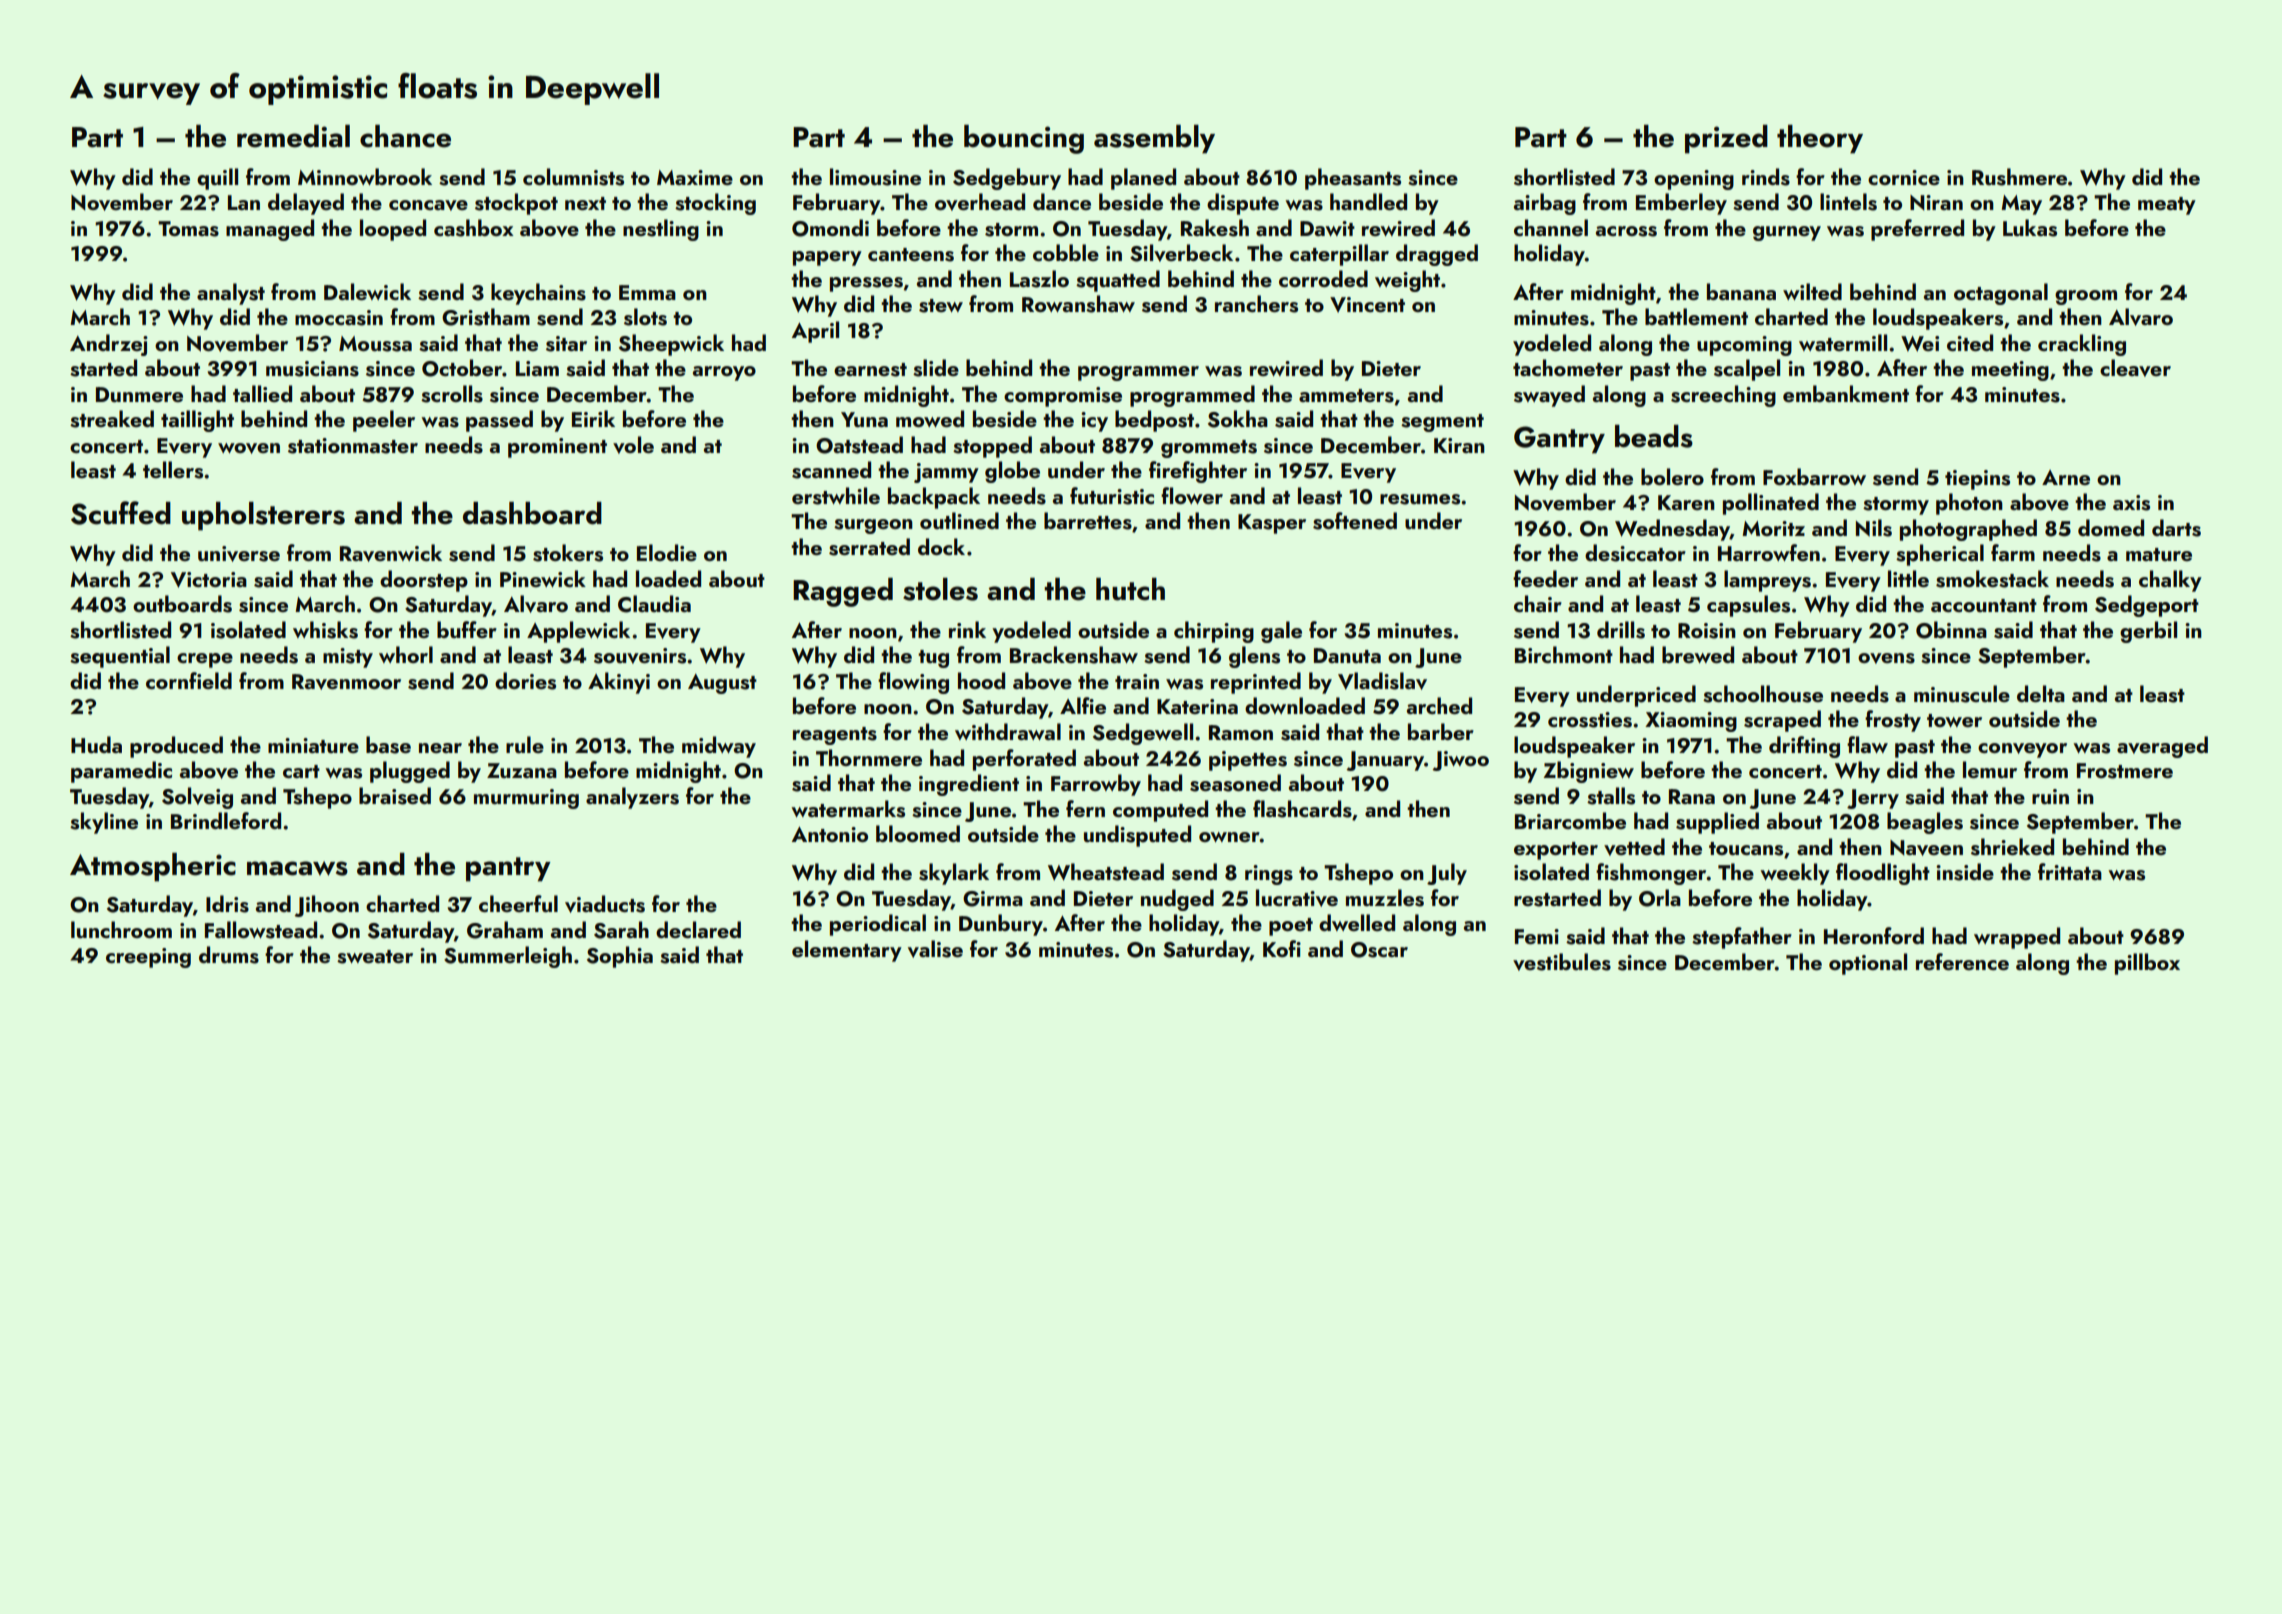 Image resolution: width=2282 pixels, height=1614 pixels. Describe the element at coordinates (229, 955) in the document. I see `drums` at that location.
